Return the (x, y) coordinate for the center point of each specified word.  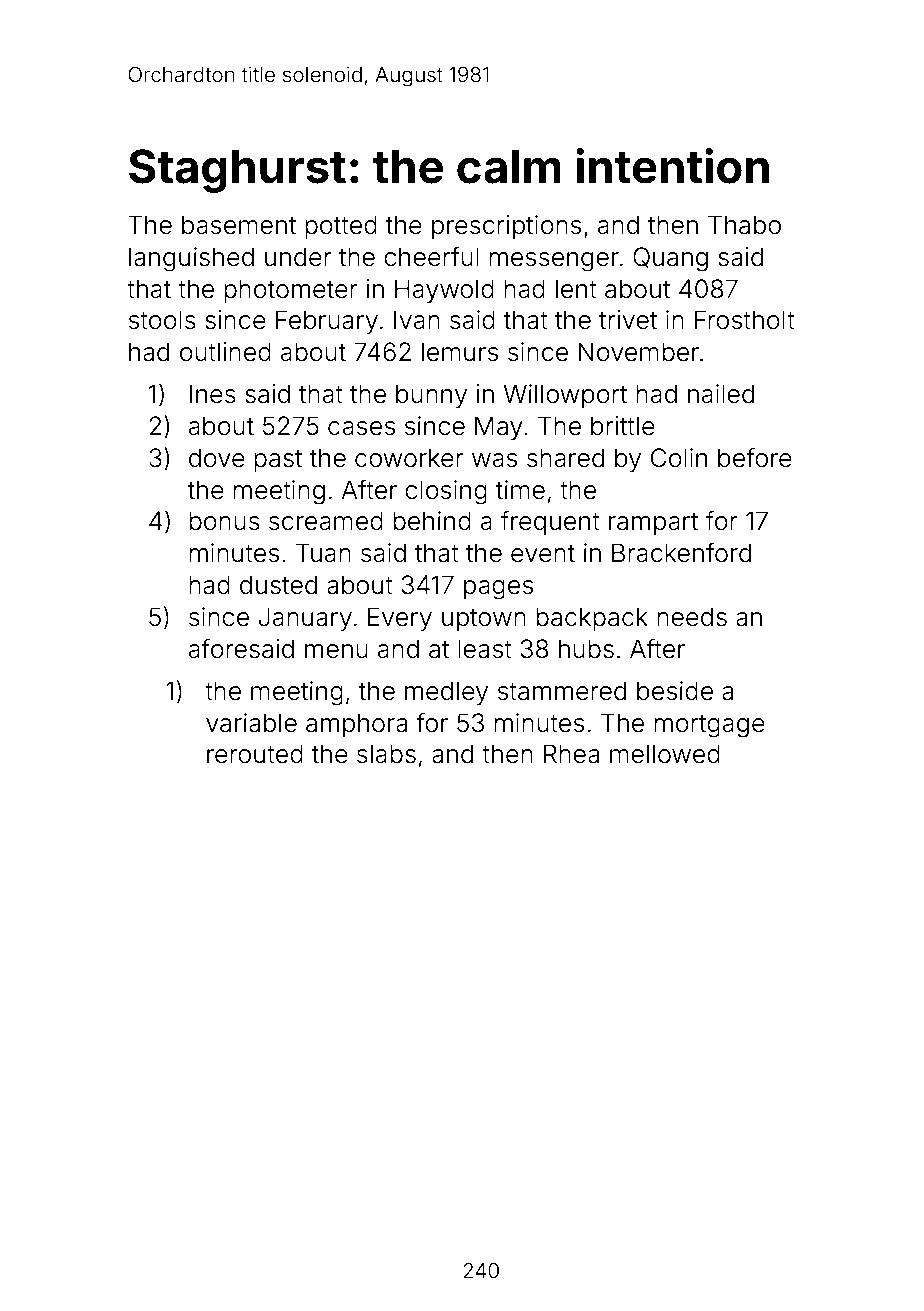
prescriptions (506, 227)
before (755, 457)
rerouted (255, 754)
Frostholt (745, 320)
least (485, 649)
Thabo (744, 225)
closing (446, 492)
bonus (224, 521)
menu (336, 651)
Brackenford (681, 552)
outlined (225, 352)
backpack (592, 619)
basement (239, 225)
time (520, 490)
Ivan (417, 320)
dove (217, 458)
